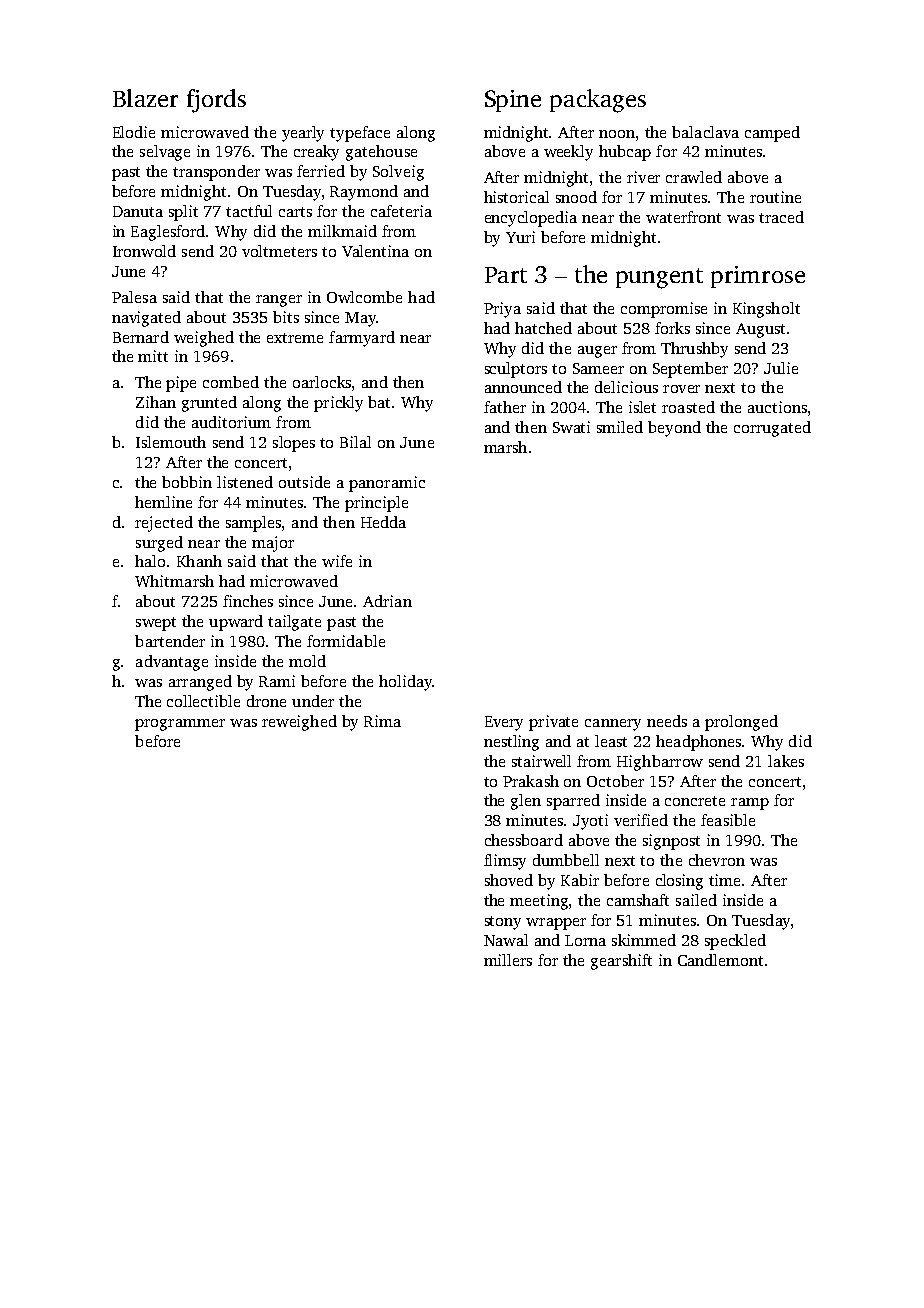  Describe the element at coordinates (598, 101) in the screenshot. I see `packages` at that location.
